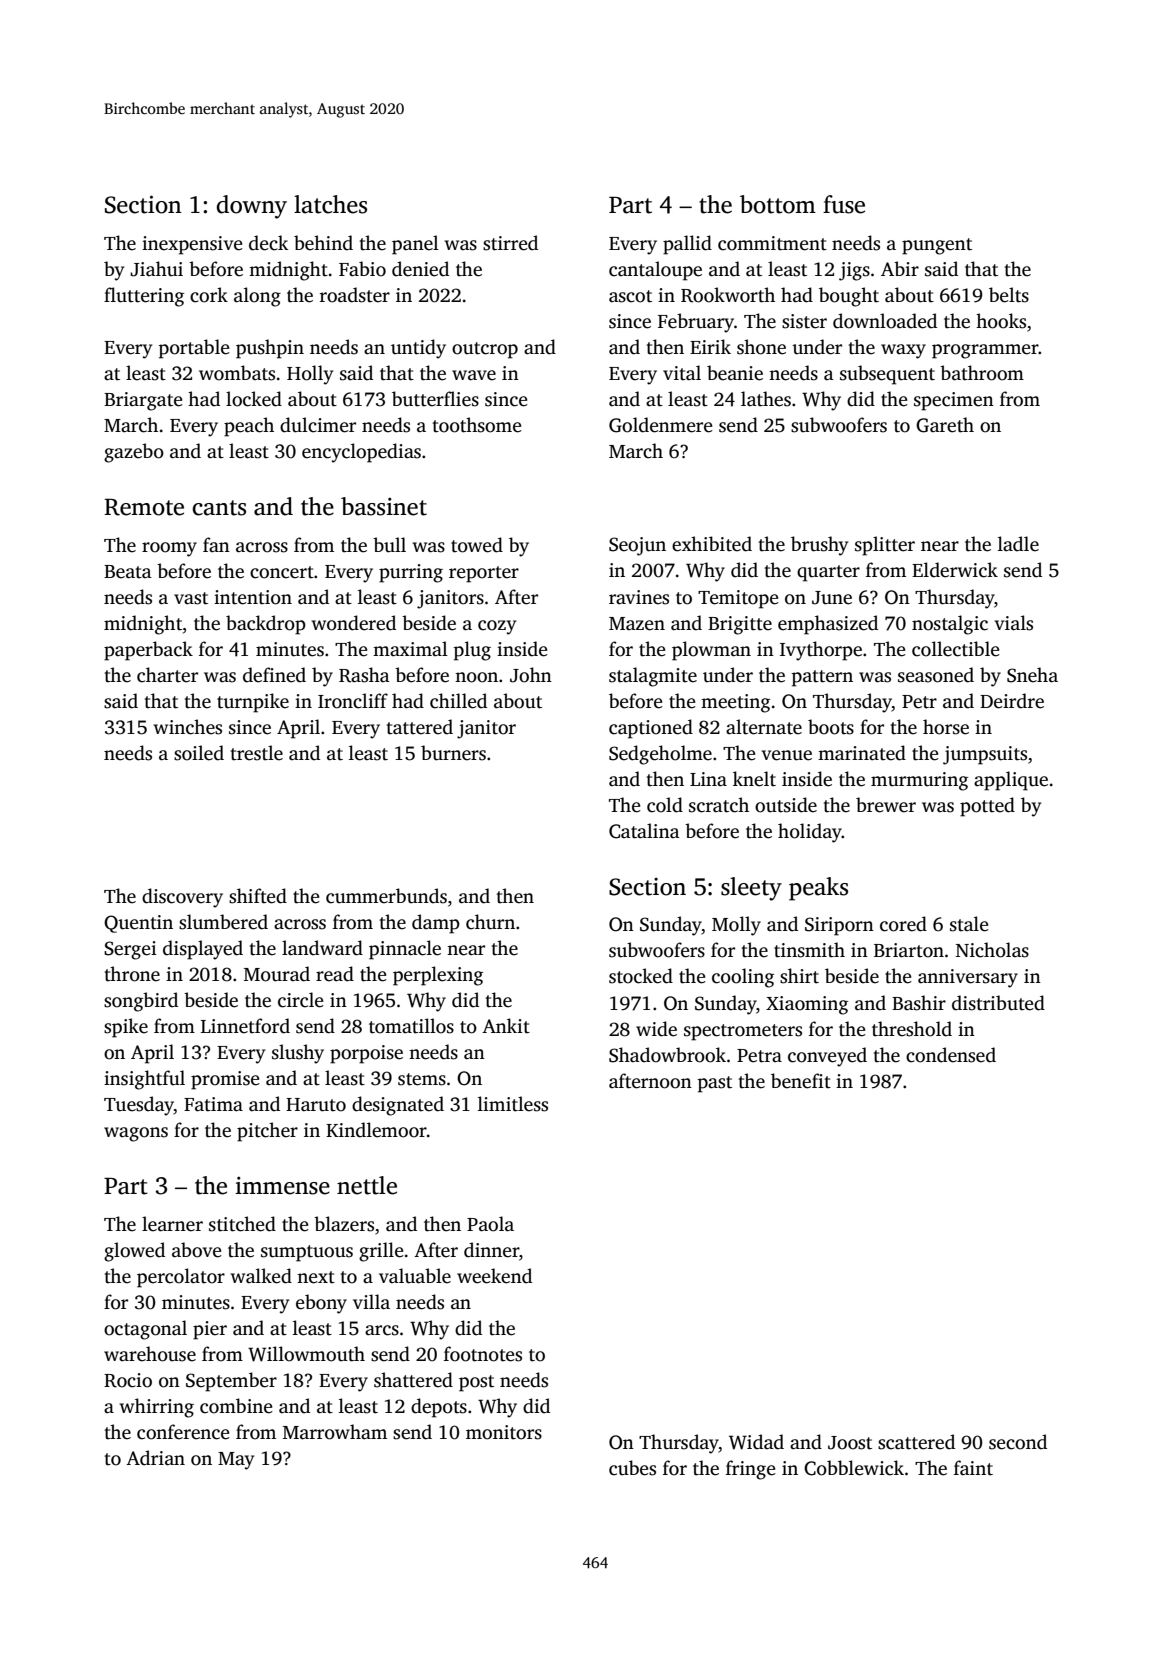 Image resolution: width=1165 pixels, height=1654 pixels. I want to click on wide, so click(656, 1029).
